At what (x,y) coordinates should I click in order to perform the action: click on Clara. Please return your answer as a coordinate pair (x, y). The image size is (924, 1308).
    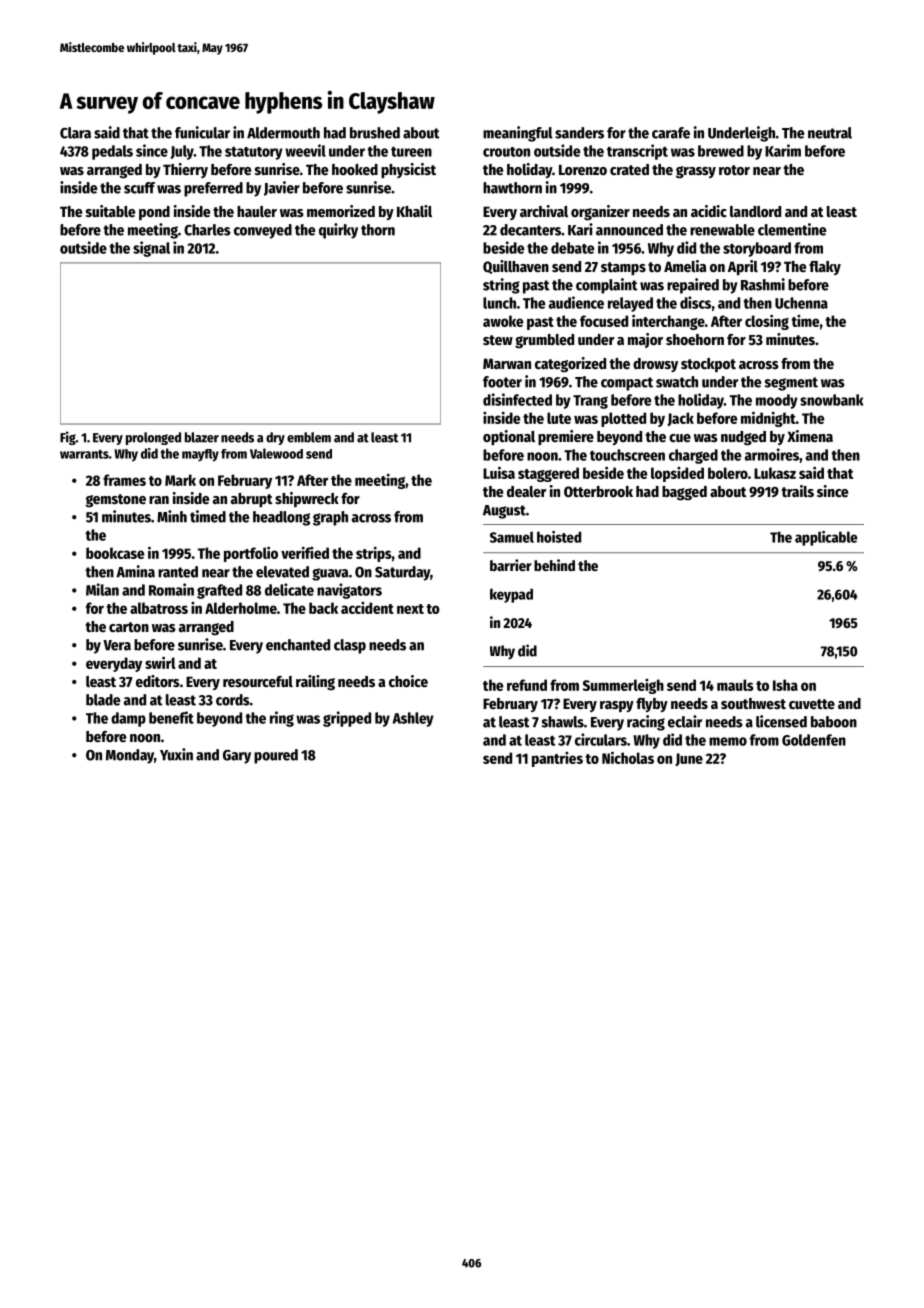
    Looking at the image, I should click on (75, 133).
